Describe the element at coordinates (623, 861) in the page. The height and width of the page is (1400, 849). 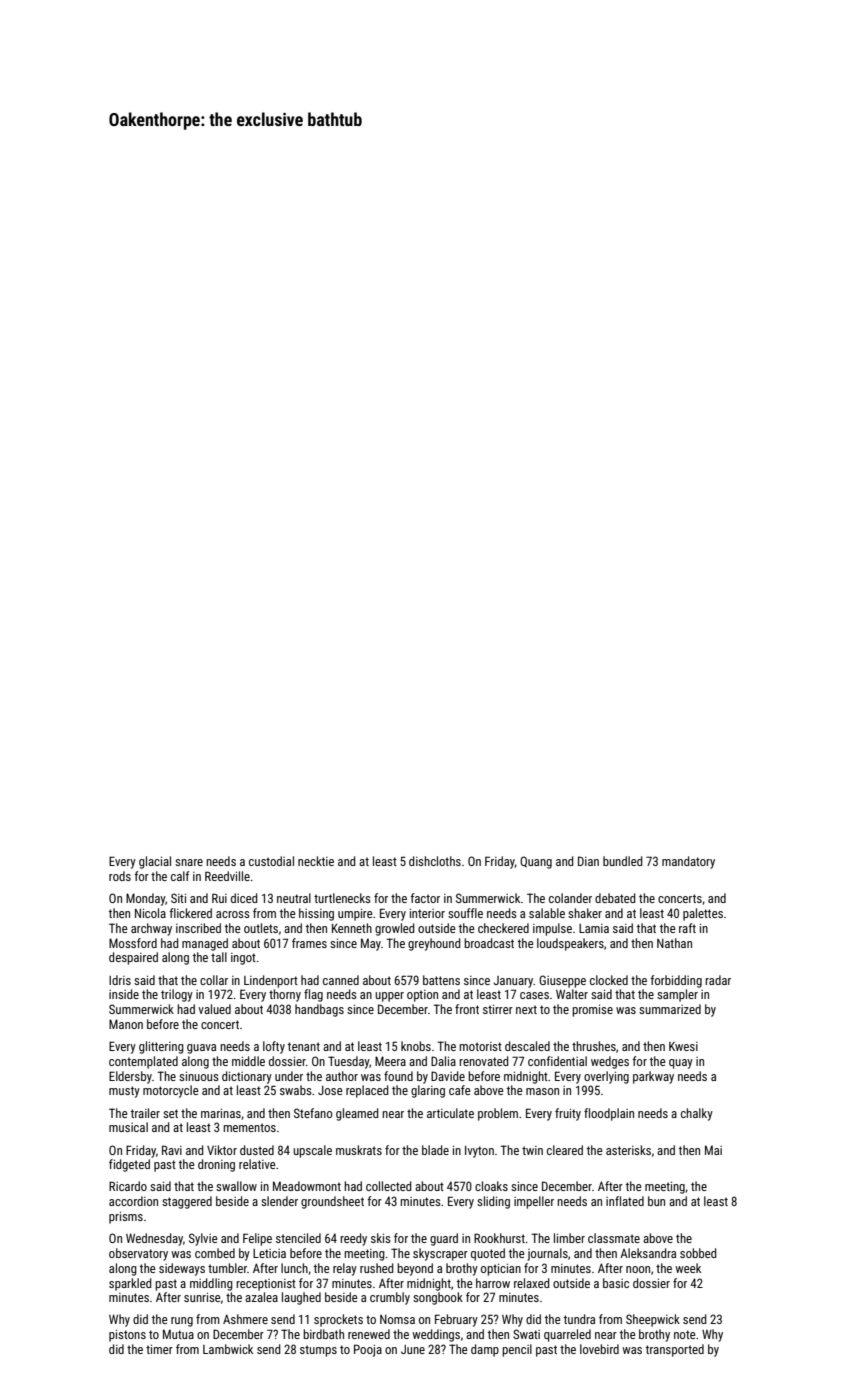
I see `bundled` at that location.
